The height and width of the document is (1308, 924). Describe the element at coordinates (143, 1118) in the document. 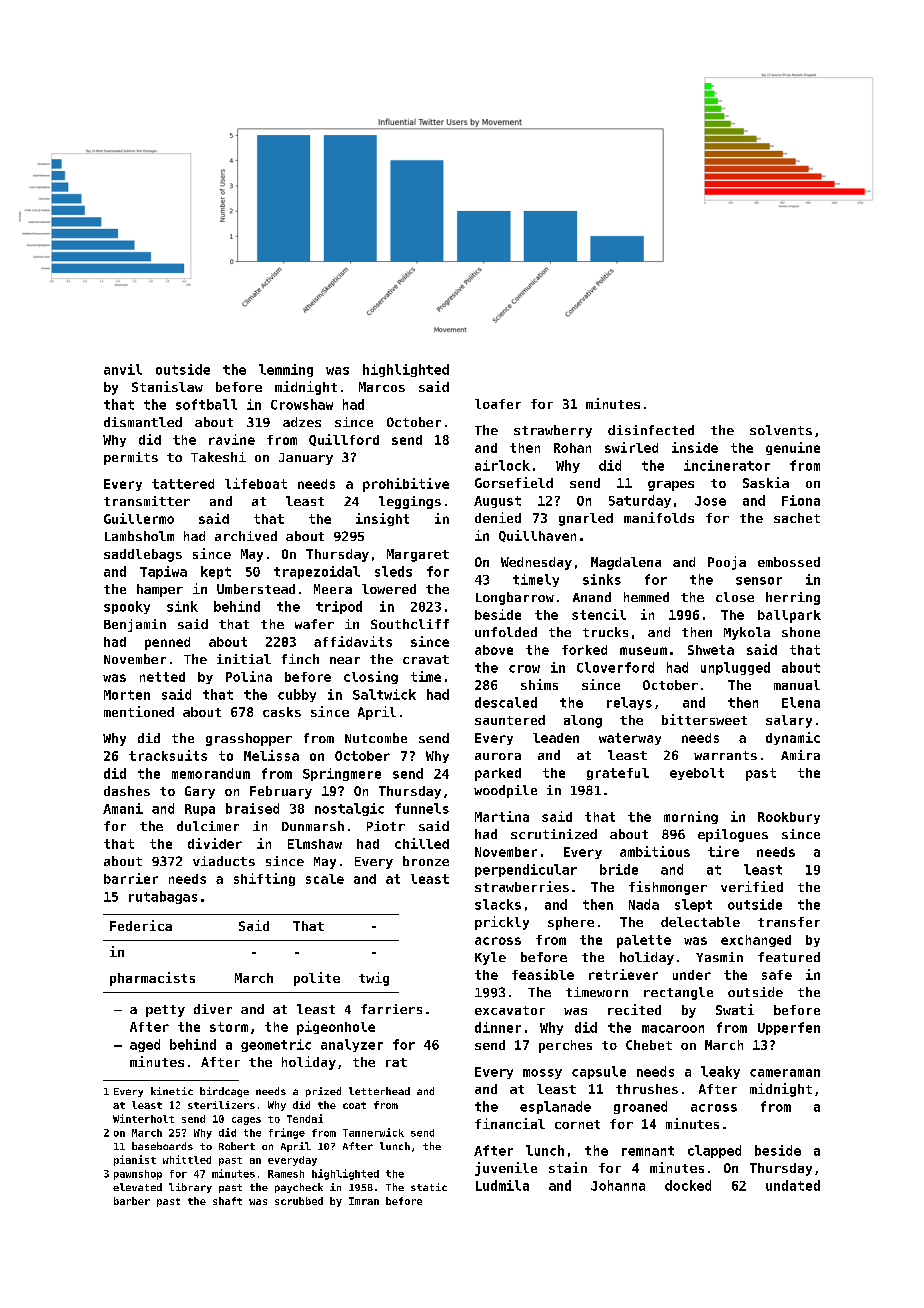

I see `Winterholt` at that location.
